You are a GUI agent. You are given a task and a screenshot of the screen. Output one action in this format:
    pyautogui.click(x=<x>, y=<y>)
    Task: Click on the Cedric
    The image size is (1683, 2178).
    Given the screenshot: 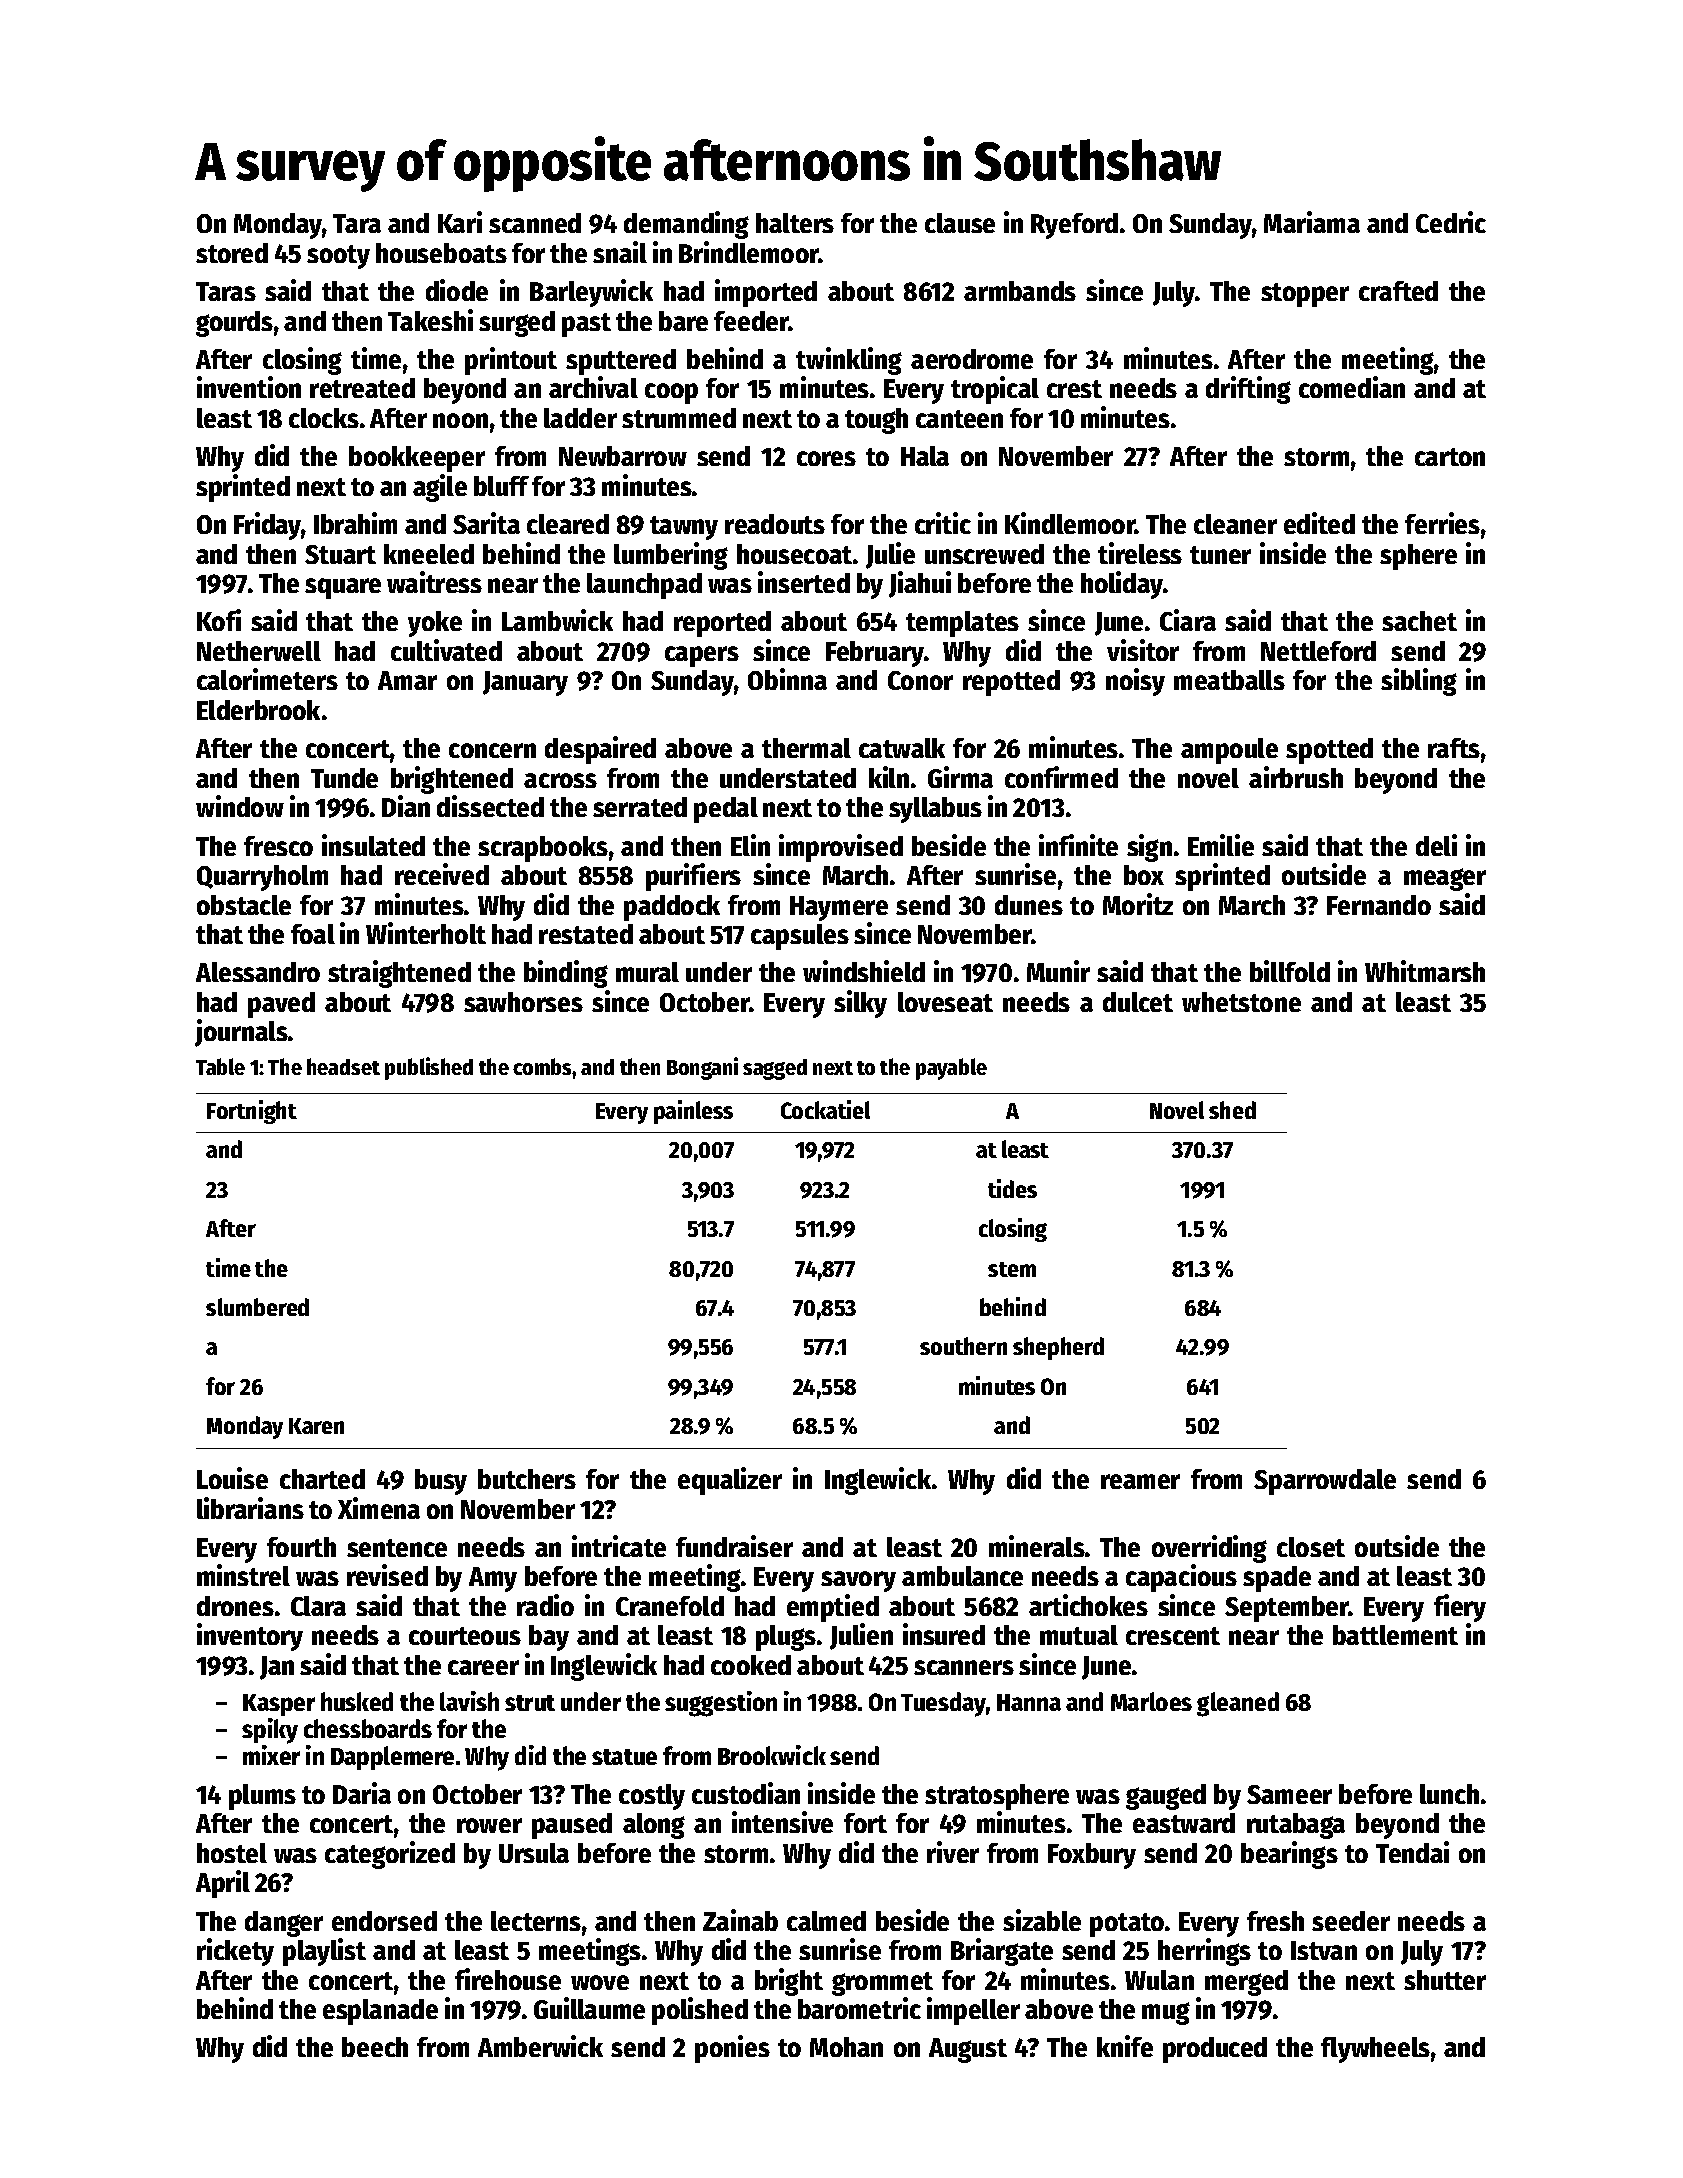 What is the action you would take?
    pyautogui.click(x=1451, y=222)
